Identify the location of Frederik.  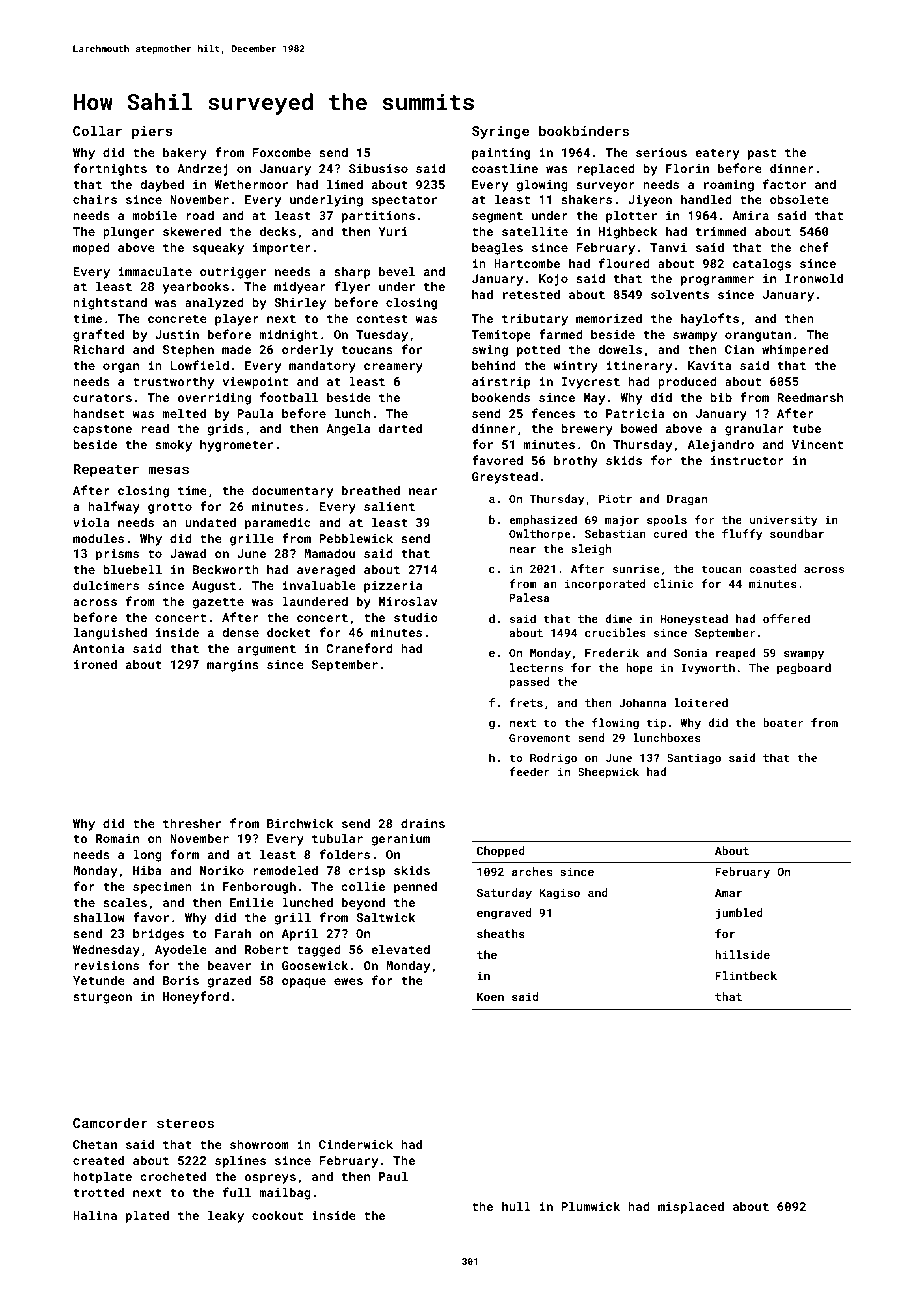
(612, 652).
